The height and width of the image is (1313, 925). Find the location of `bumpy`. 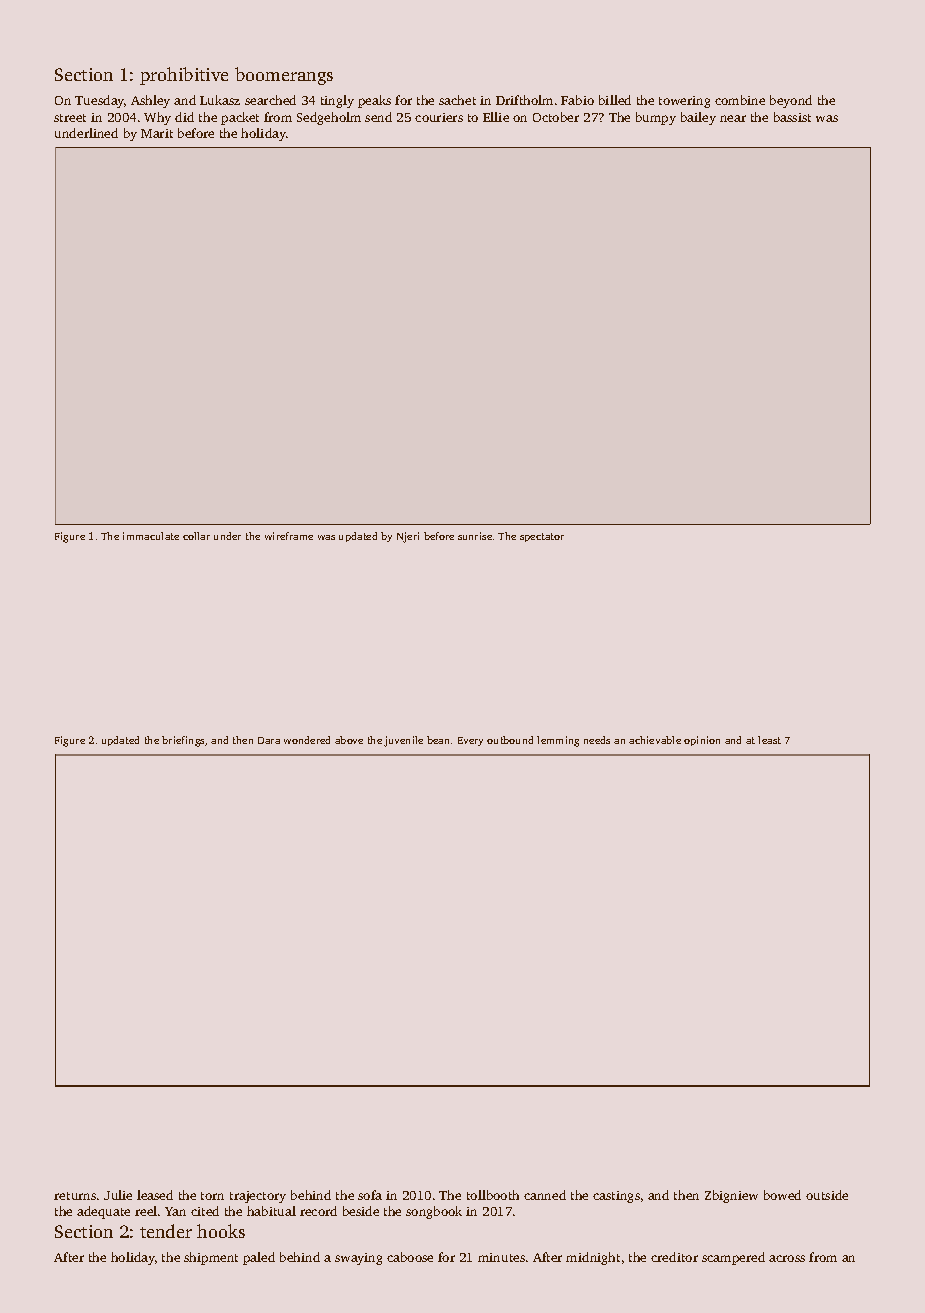

bumpy is located at coordinates (656, 118).
